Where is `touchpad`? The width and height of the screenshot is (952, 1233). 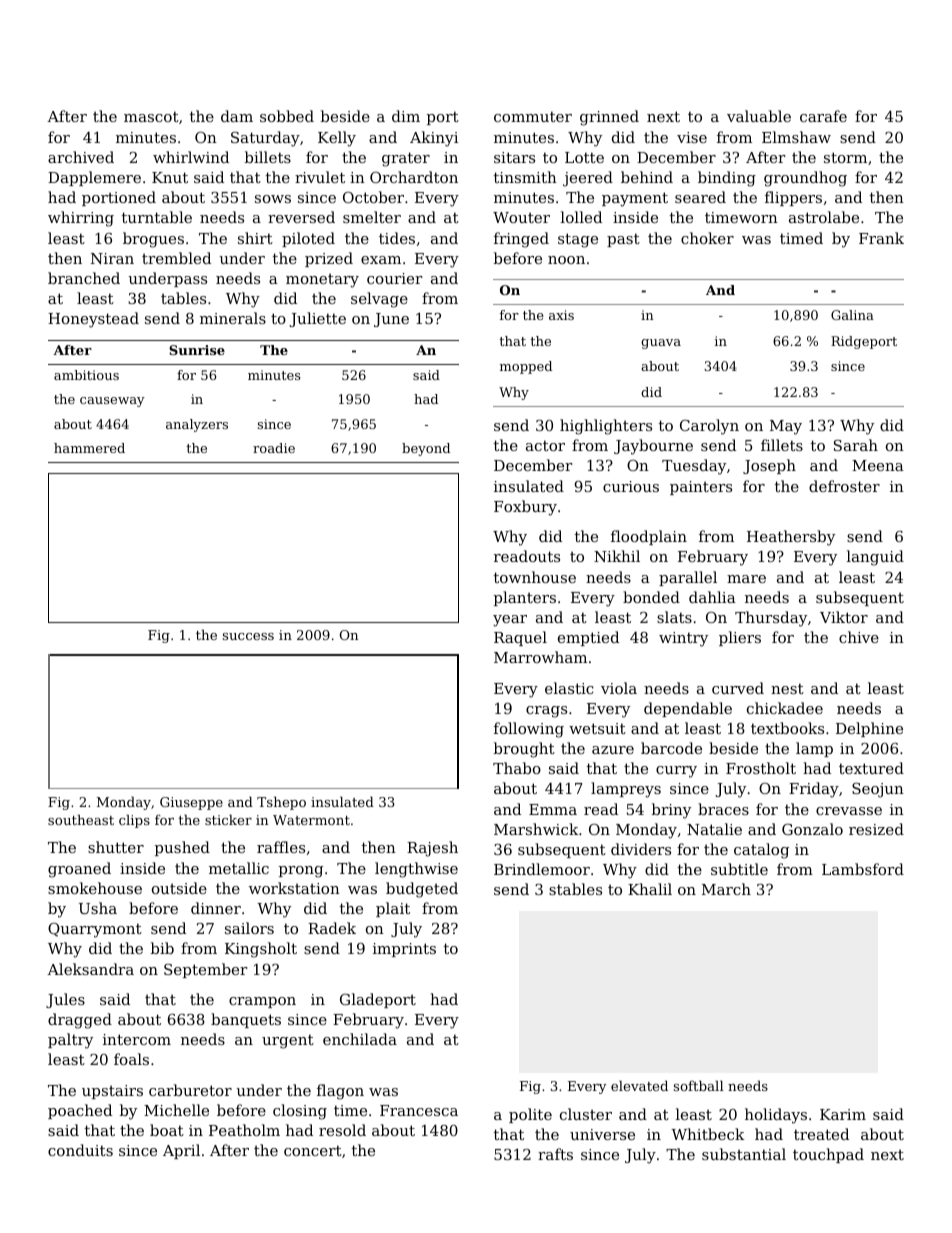
touchpad is located at coordinates (828, 1155).
